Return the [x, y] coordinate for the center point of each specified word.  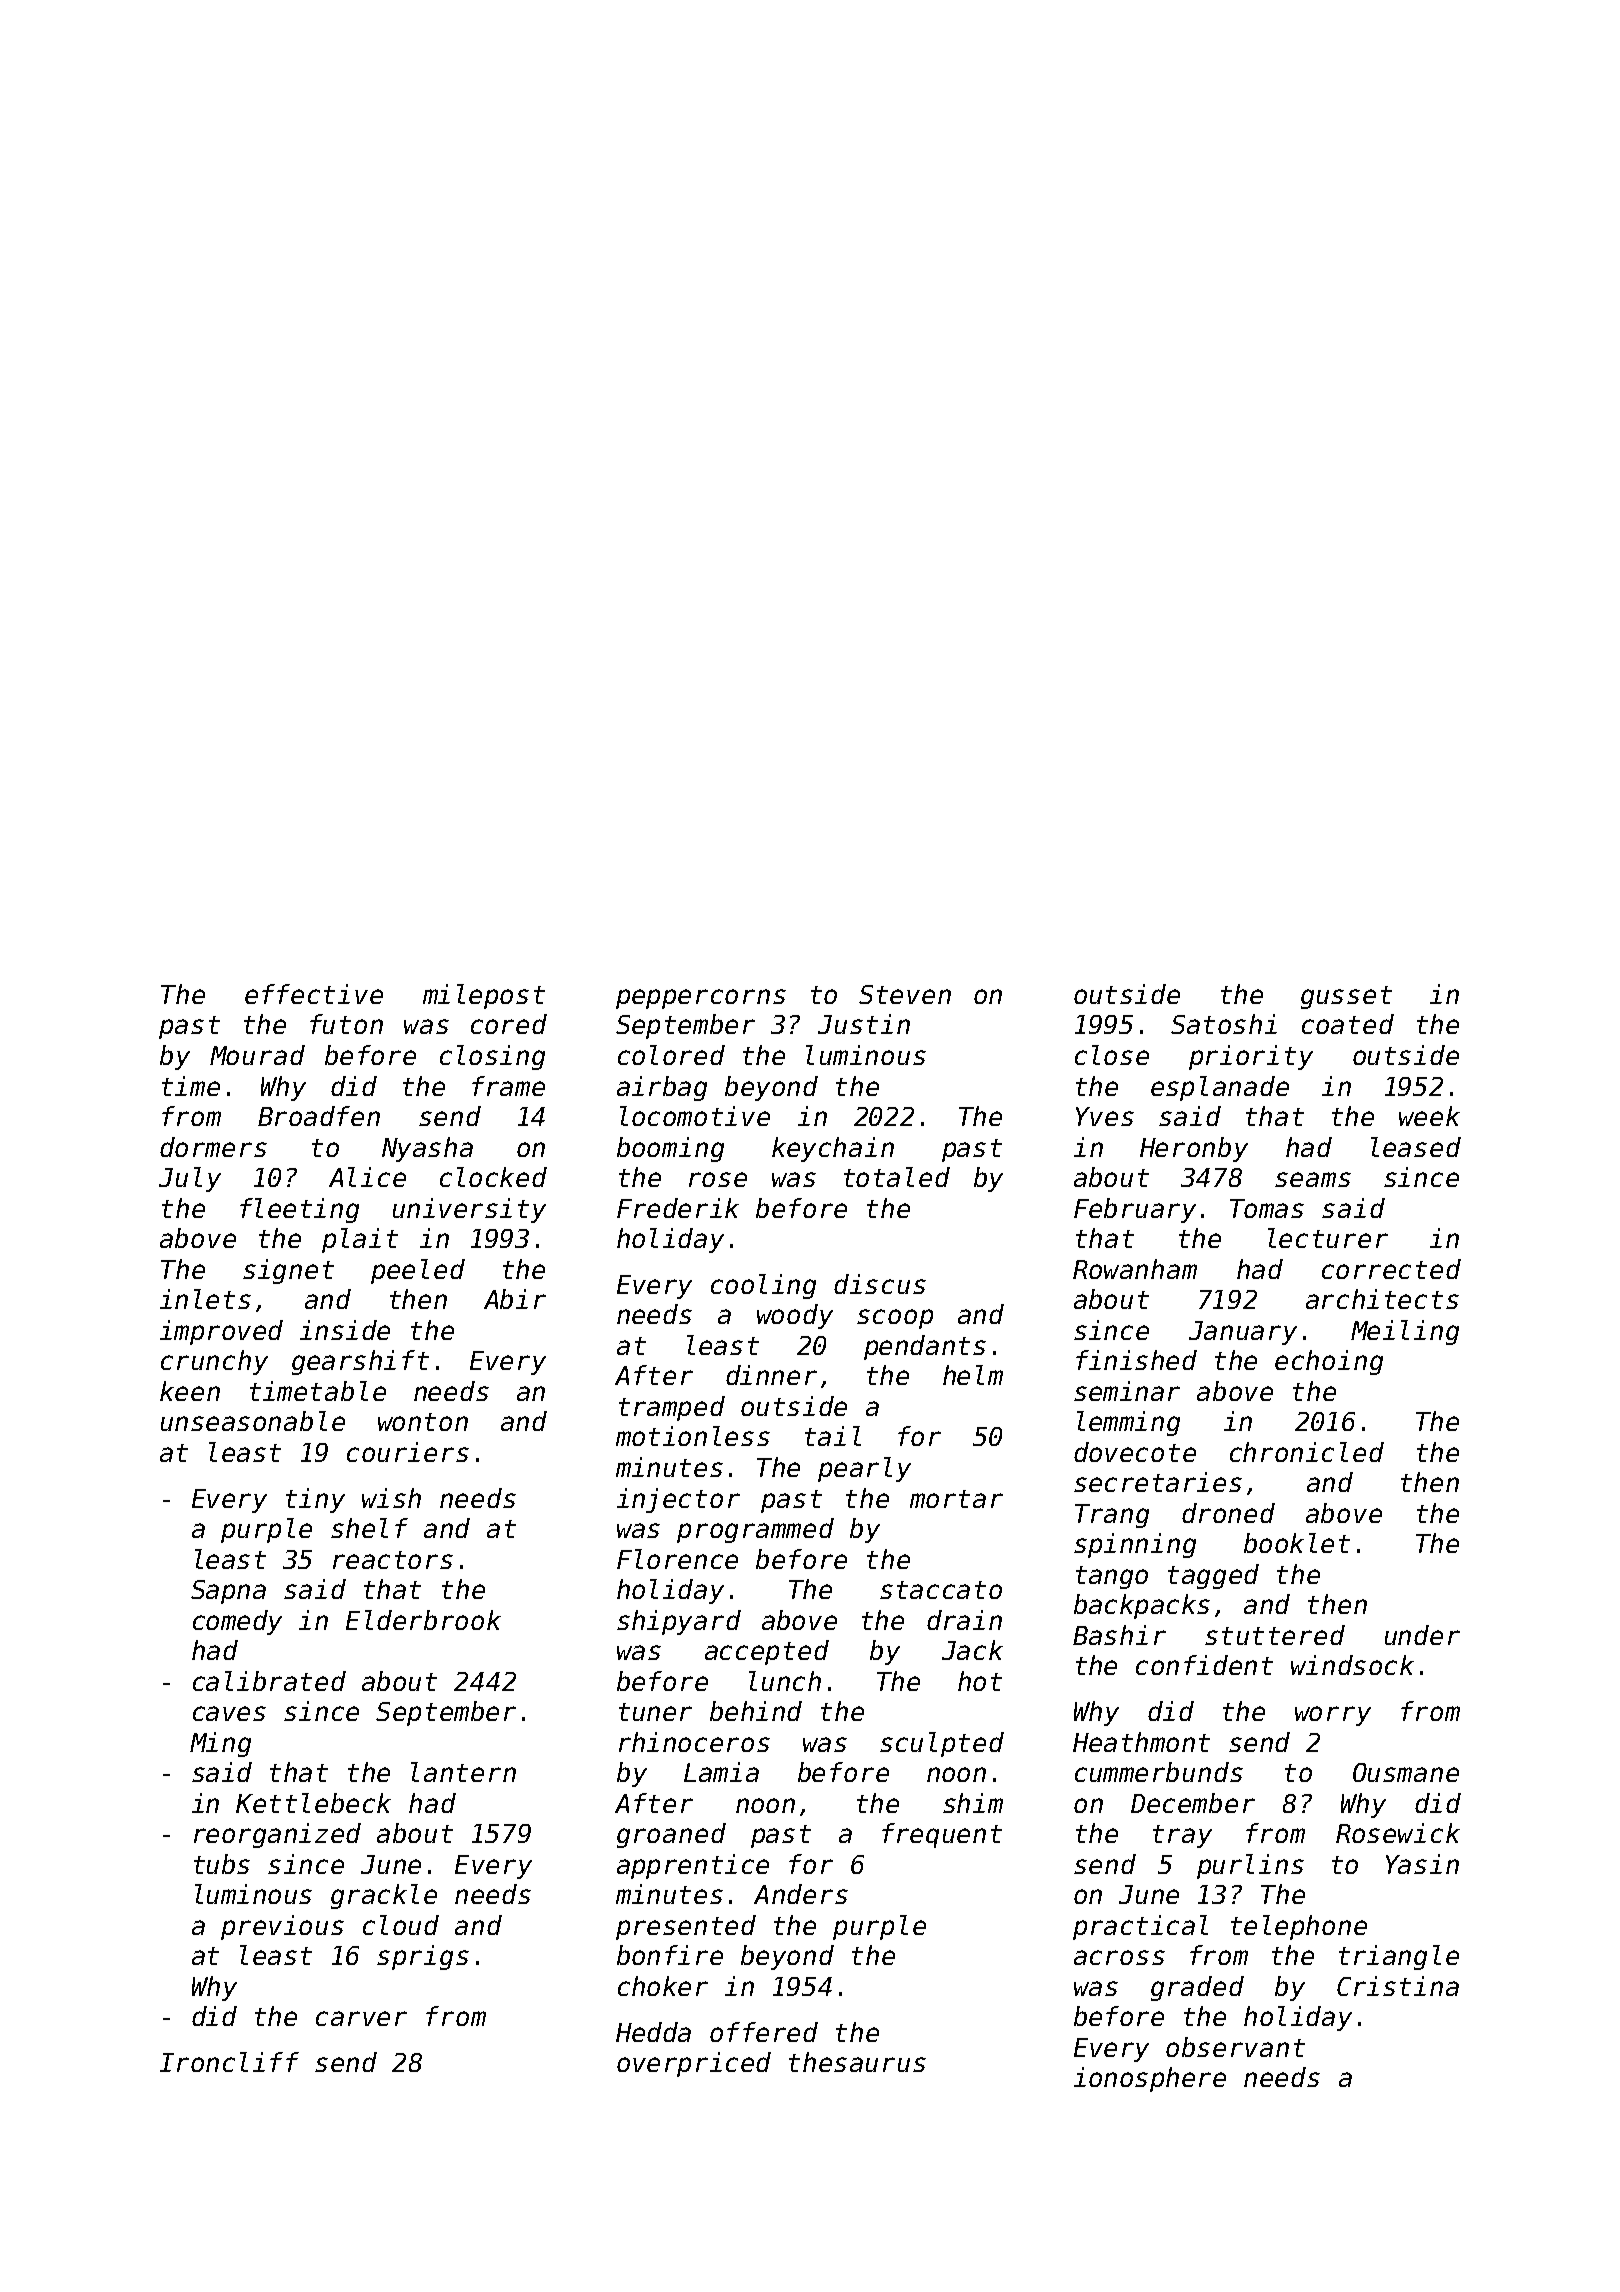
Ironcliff [229, 2062]
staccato [941, 1590]
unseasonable [253, 1421]
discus [880, 1284]
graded [1197, 1988]
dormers [213, 1147]
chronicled [1307, 1452]
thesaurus [857, 2062]
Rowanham [1135, 1269]
